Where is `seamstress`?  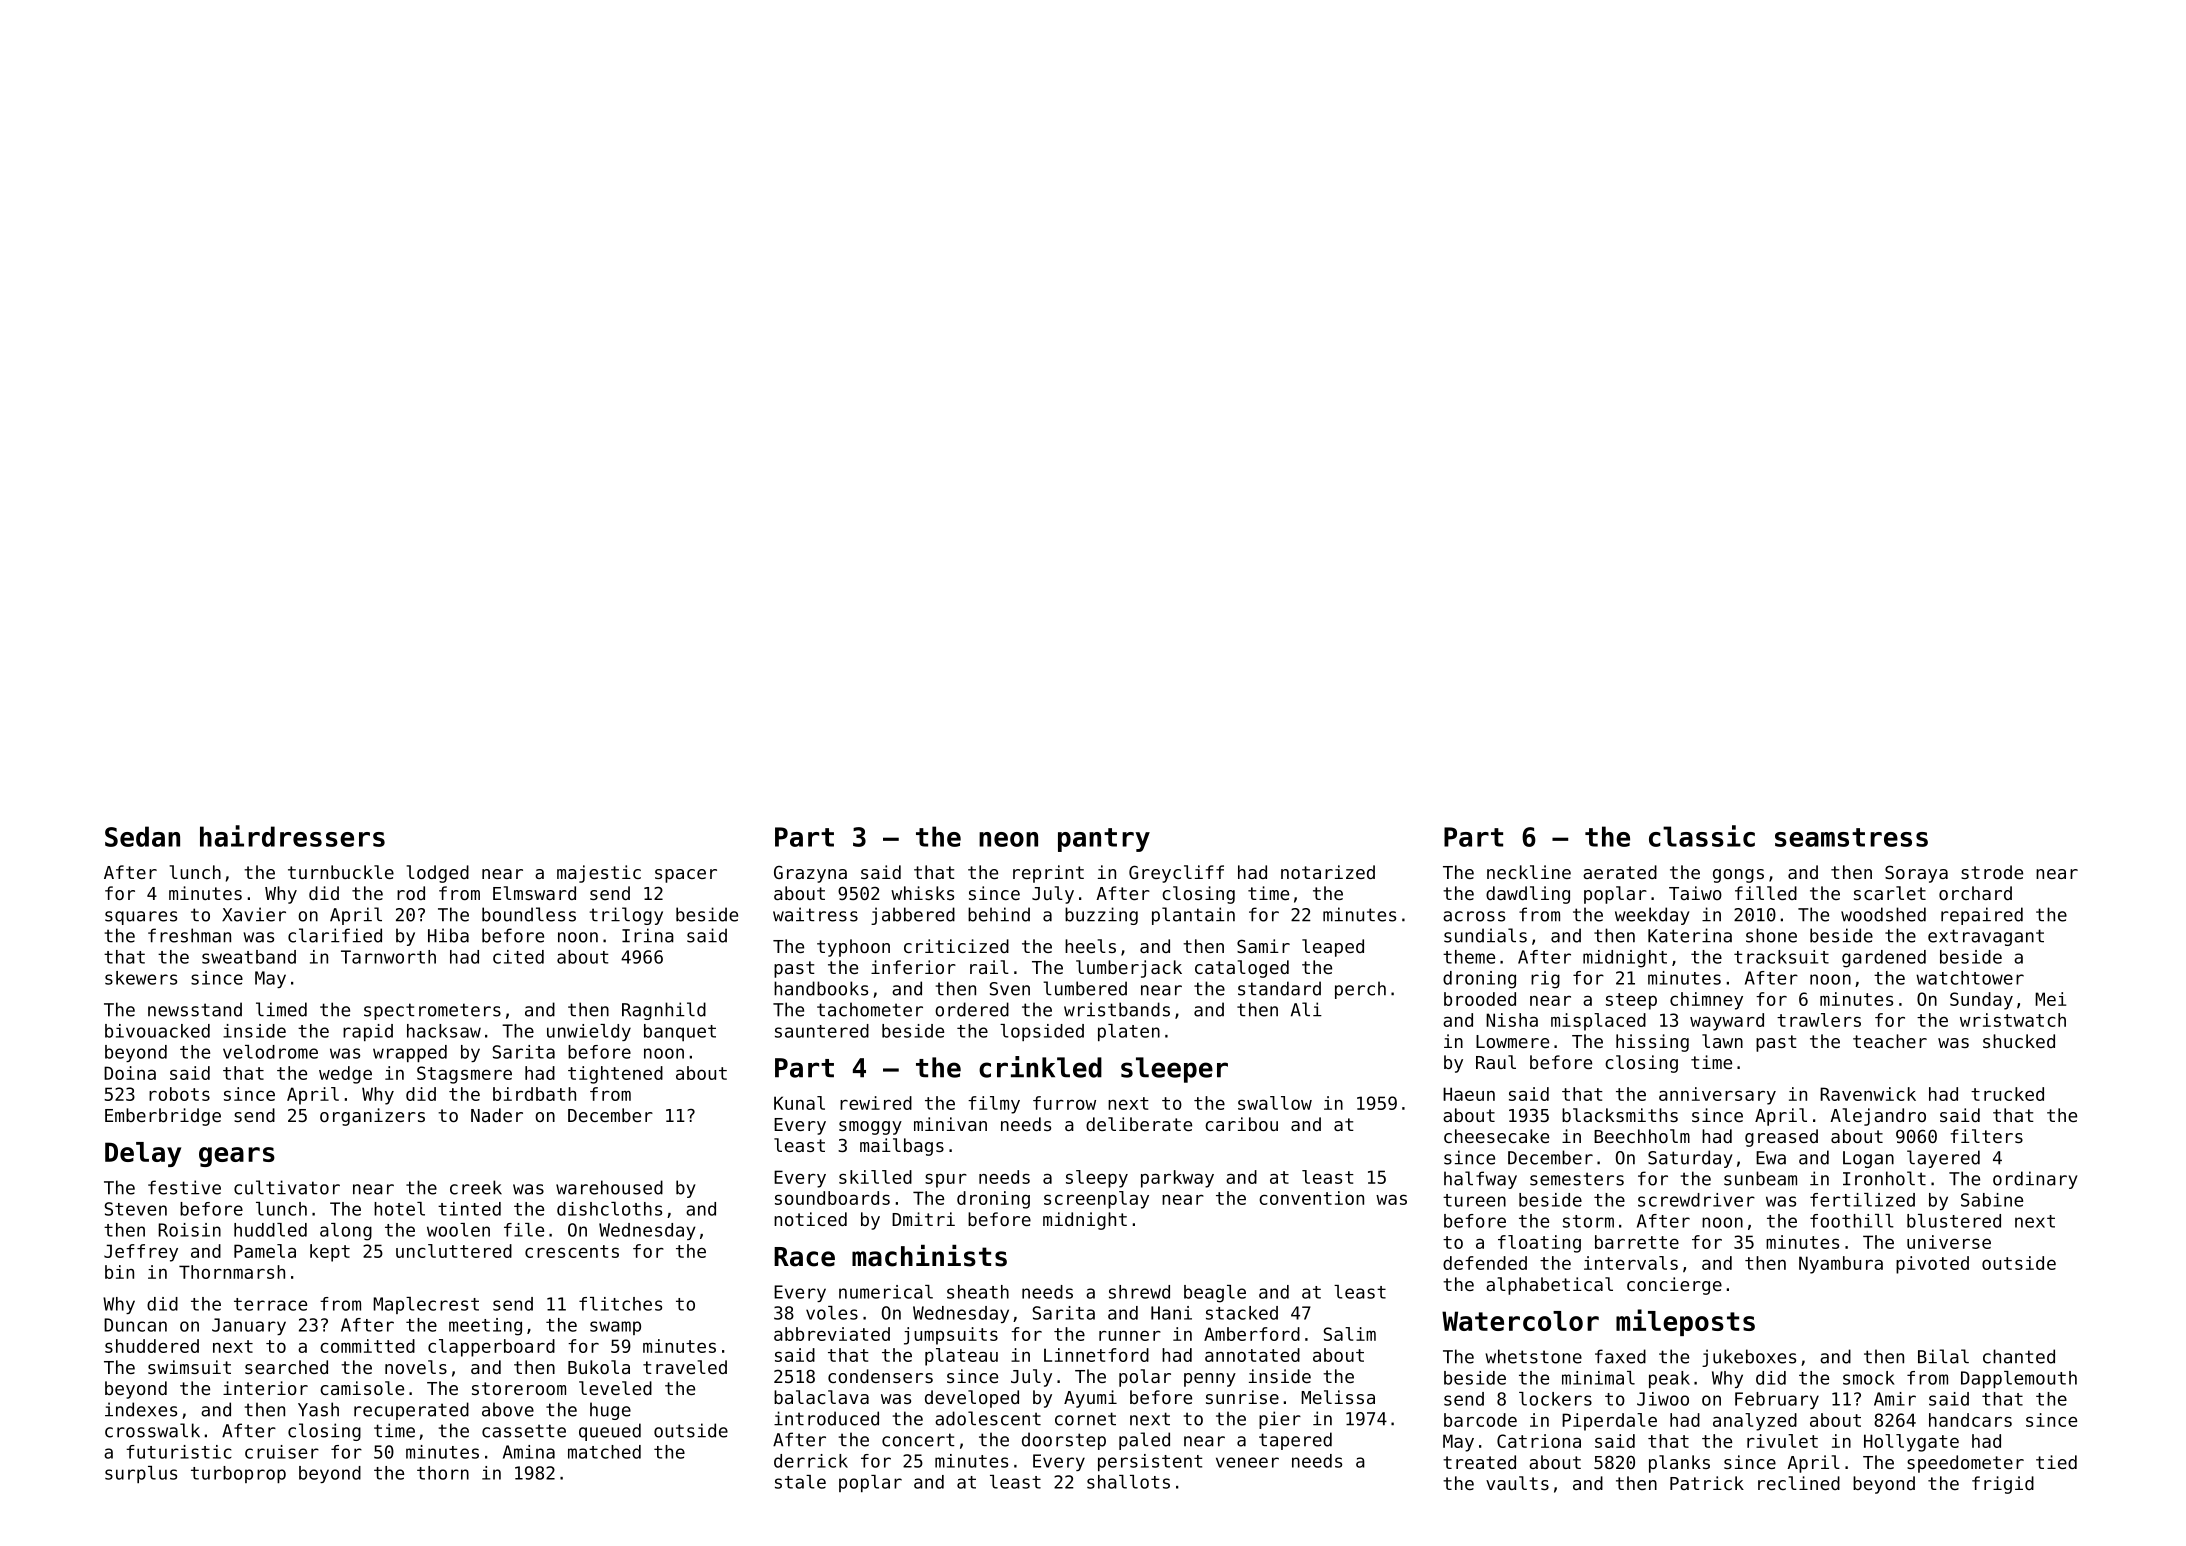
seamstress is located at coordinates (1851, 837).
